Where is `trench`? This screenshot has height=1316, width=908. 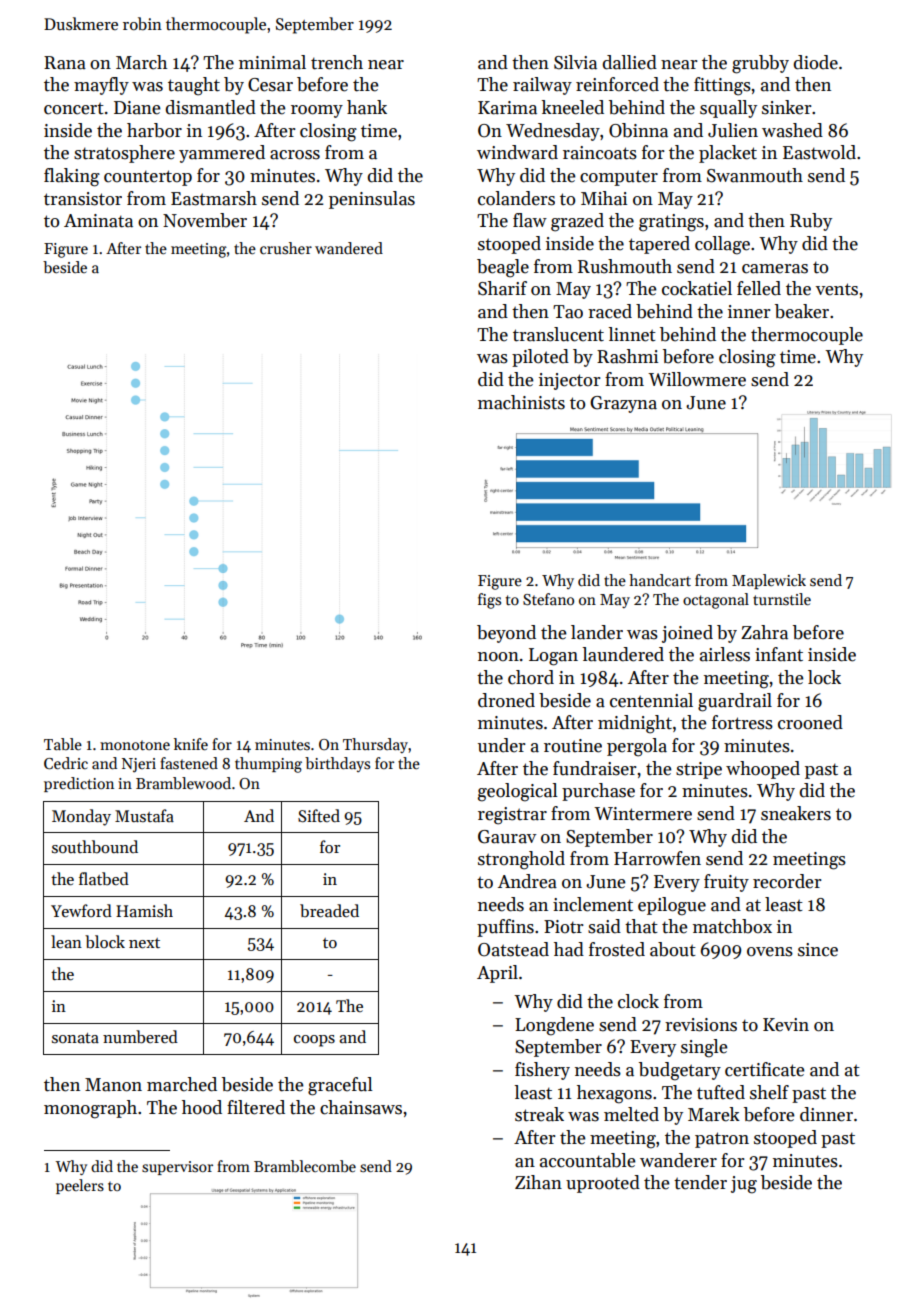 trench is located at coordinates (337, 62).
